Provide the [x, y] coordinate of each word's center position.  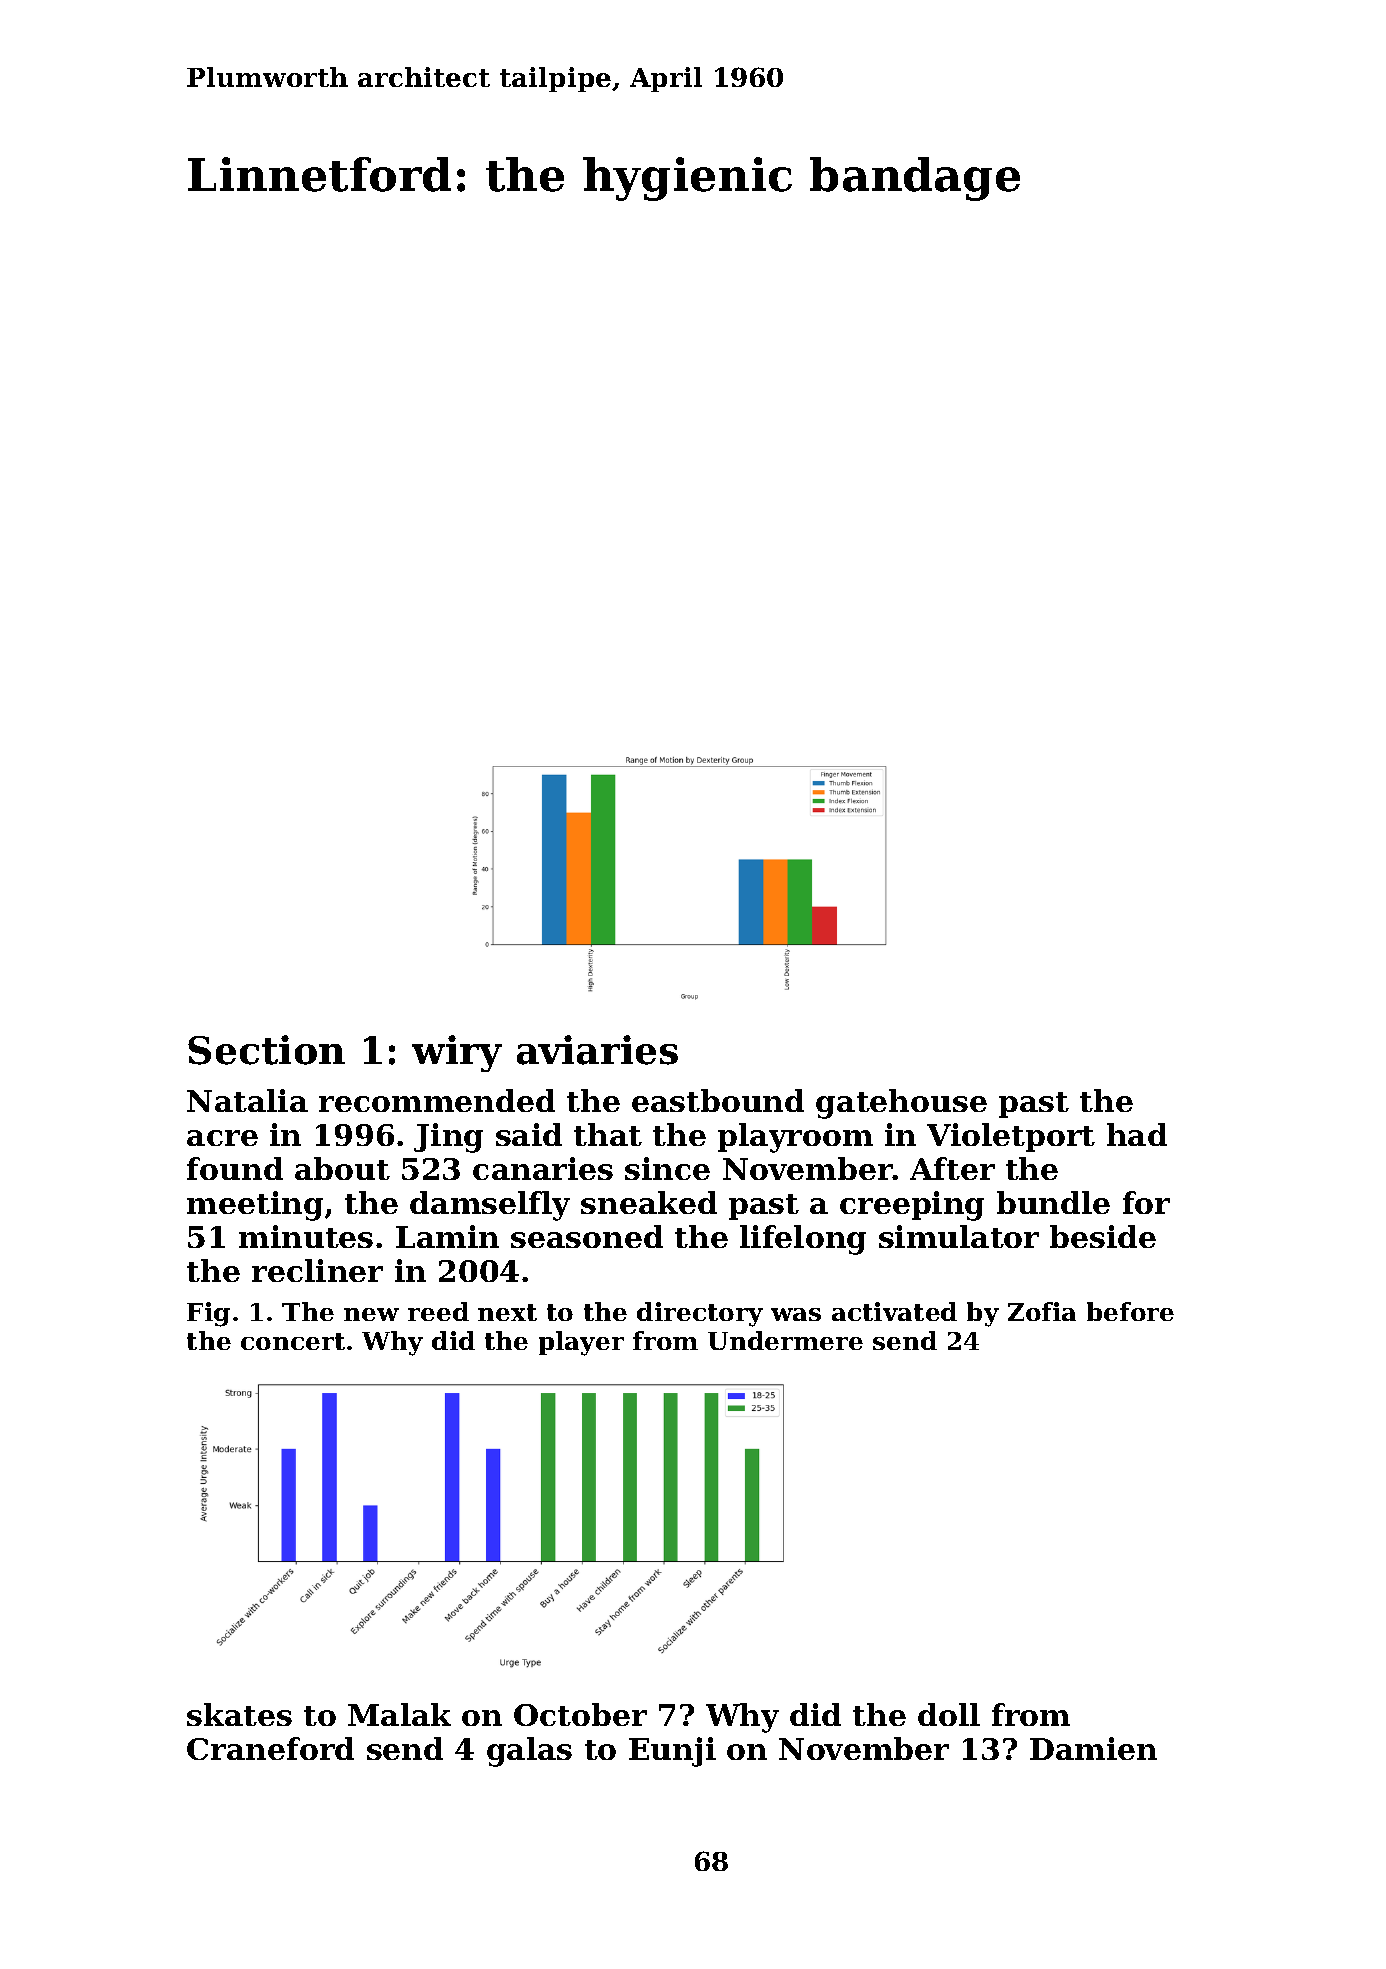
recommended [437, 1100]
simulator [959, 1236]
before [1130, 1311]
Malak [399, 1714]
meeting [255, 1206]
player [581, 1343]
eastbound [718, 1100]
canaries [543, 1168]
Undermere [785, 1340]
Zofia [1042, 1311]
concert [293, 1341]
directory [700, 1314]
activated [894, 1311]
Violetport [1011, 1137]
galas [529, 1752]
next [507, 1312]
